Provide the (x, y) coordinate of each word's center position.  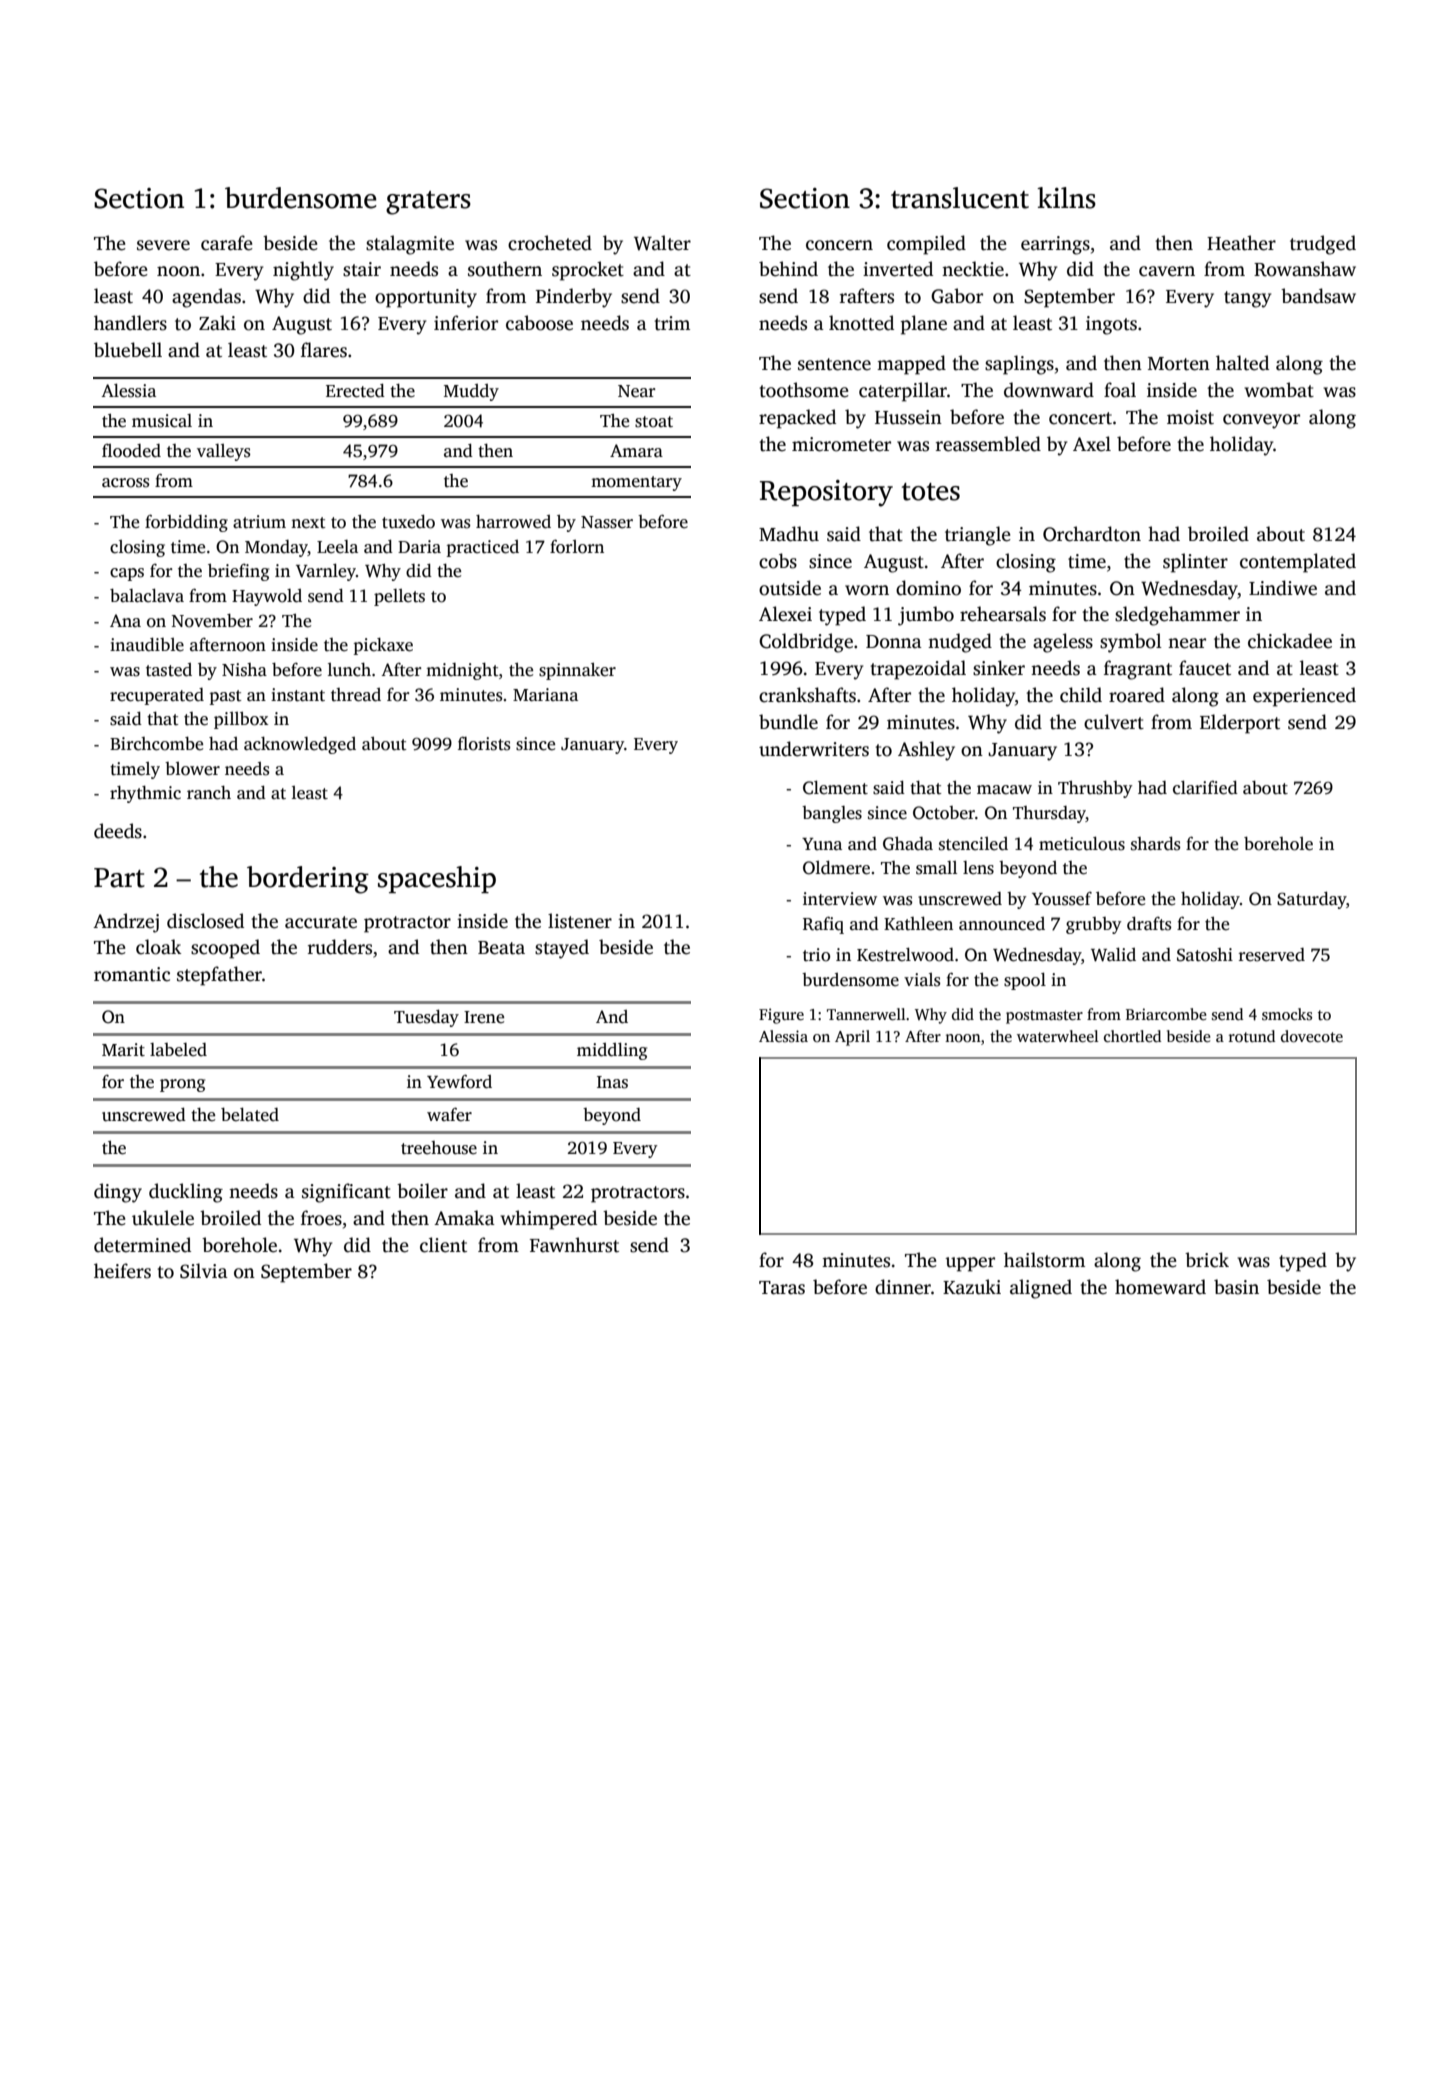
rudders (340, 947)
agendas (206, 298)
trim (672, 323)
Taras (782, 1288)
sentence (834, 364)
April (852, 1038)
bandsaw (1318, 296)
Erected (355, 391)
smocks (1287, 1014)
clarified (1205, 787)
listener (580, 921)
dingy (118, 1193)
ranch (209, 793)
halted (1242, 363)
